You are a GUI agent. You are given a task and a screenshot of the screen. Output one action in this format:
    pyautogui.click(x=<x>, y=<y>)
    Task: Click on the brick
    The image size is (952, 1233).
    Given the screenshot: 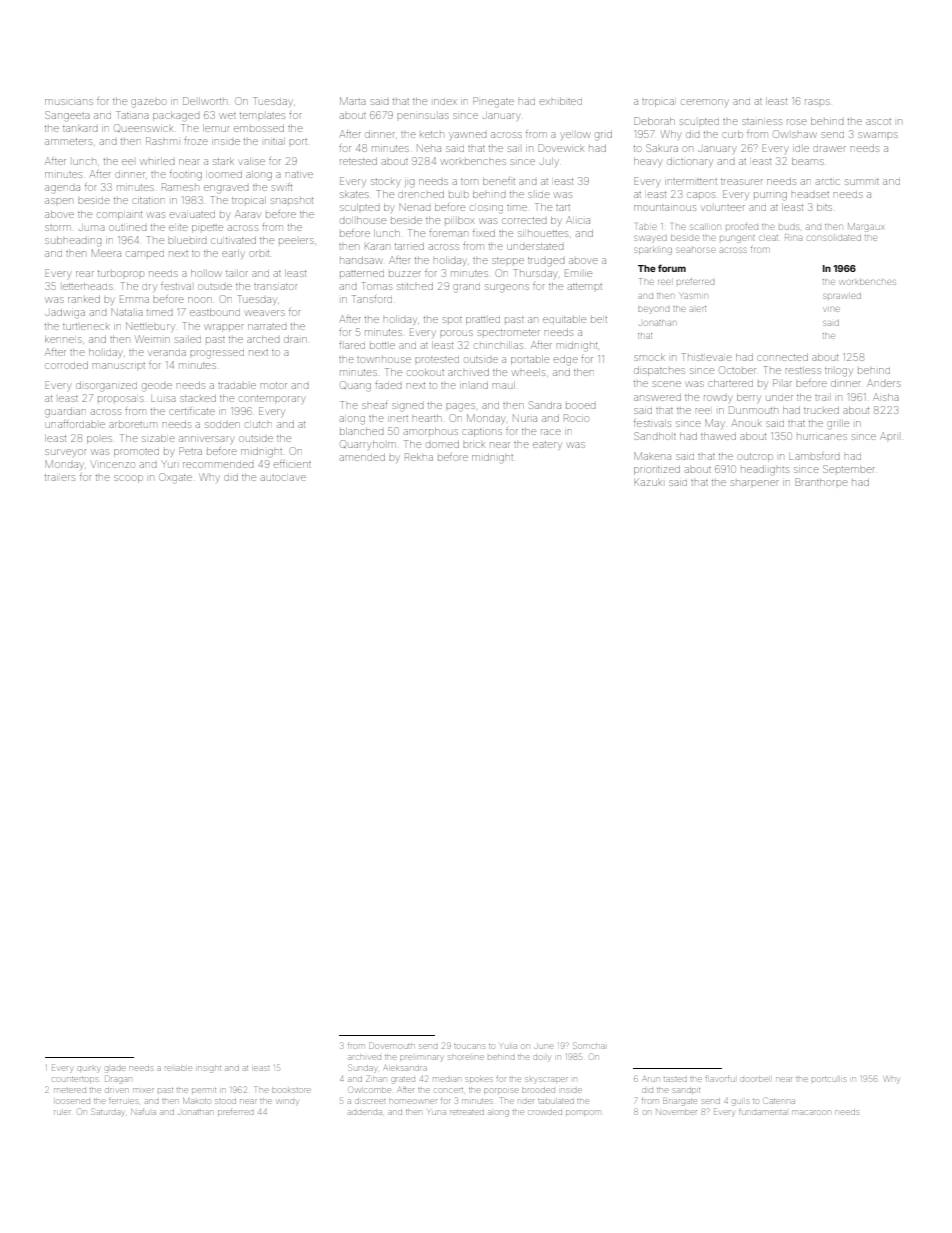 What is the action you would take?
    pyautogui.click(x=473, y=445)
